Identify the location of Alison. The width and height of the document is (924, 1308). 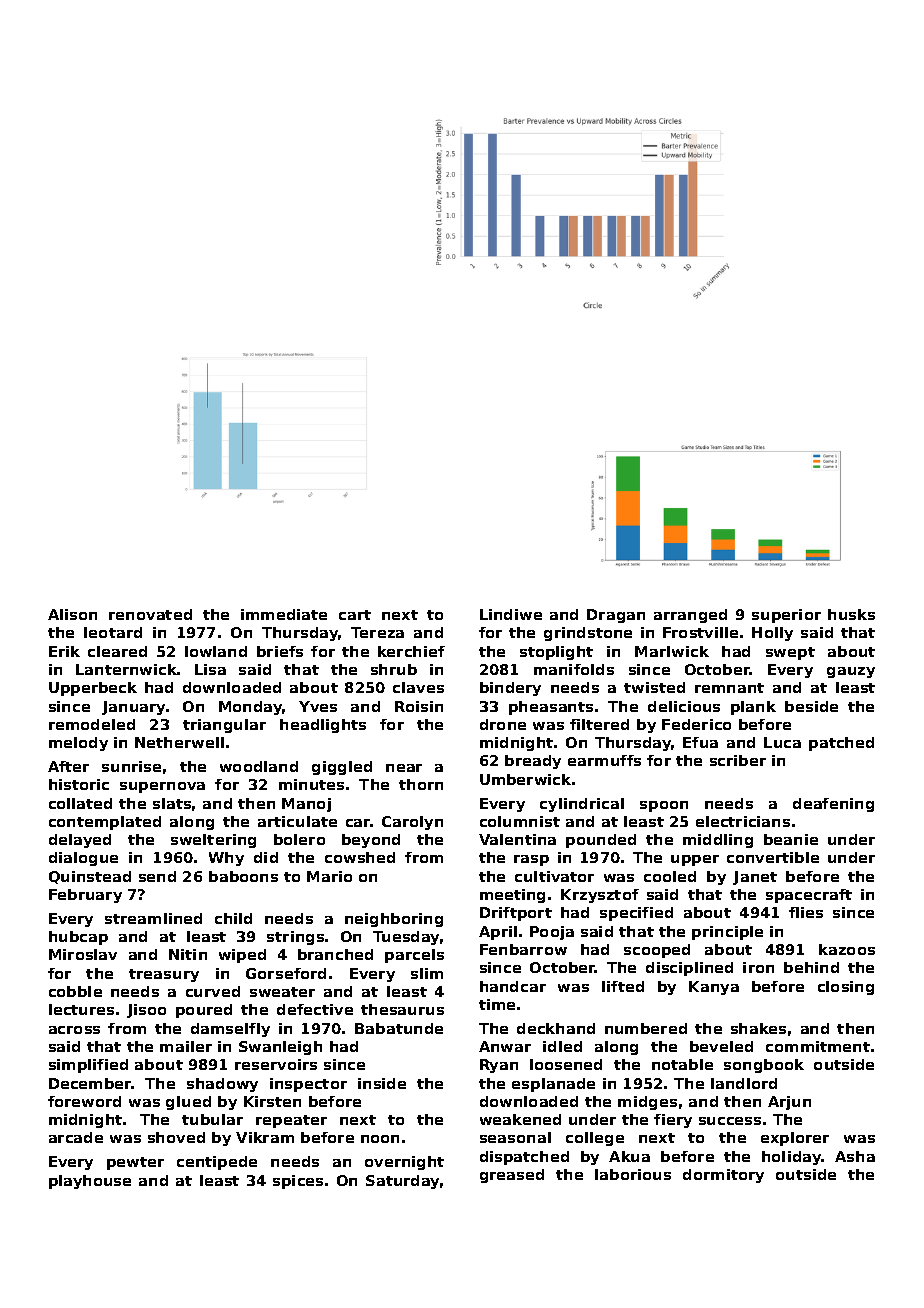
(72, 614).
